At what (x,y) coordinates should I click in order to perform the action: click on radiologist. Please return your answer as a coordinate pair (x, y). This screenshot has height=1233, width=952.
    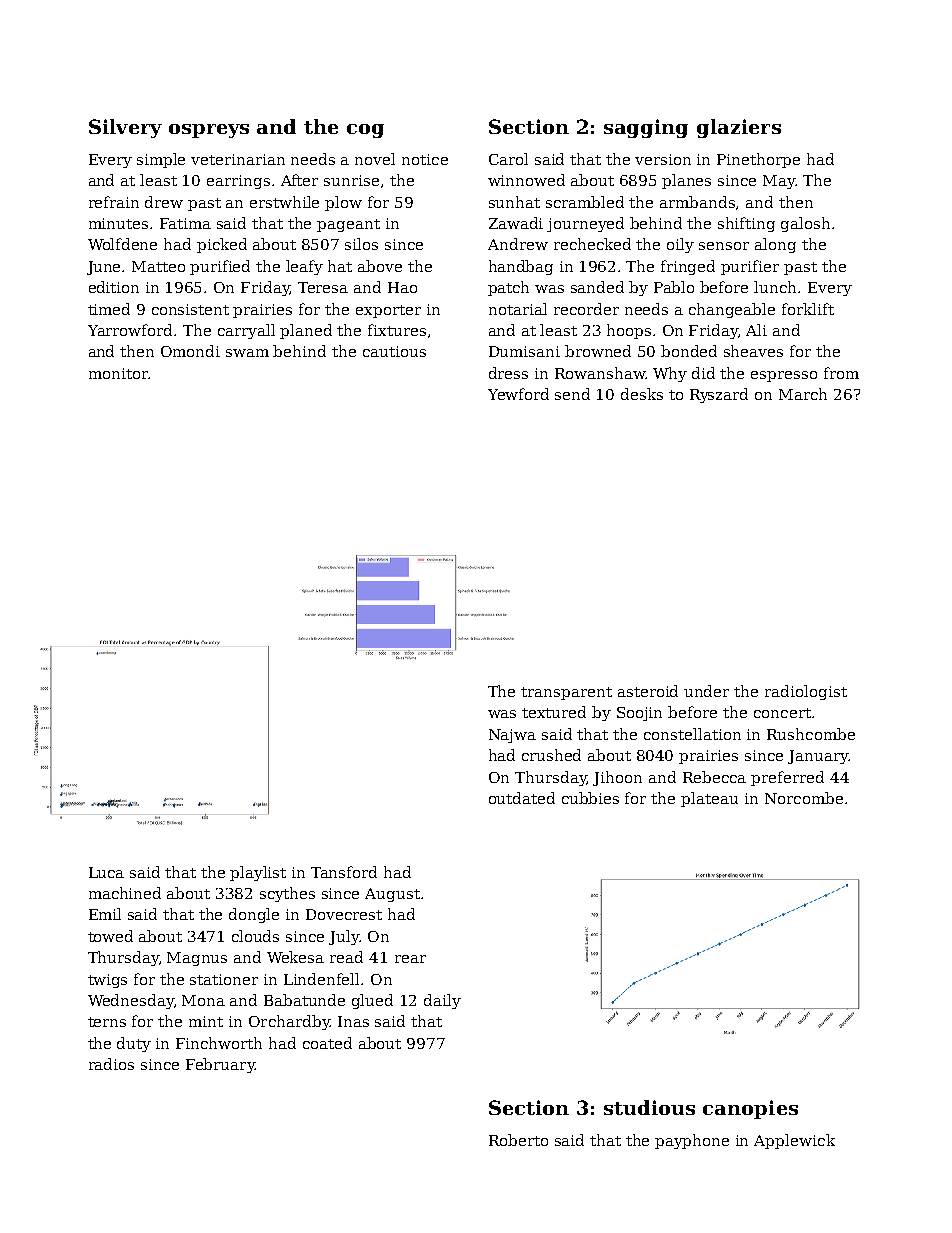
    Looking at the image, I should click on (806, 692).
